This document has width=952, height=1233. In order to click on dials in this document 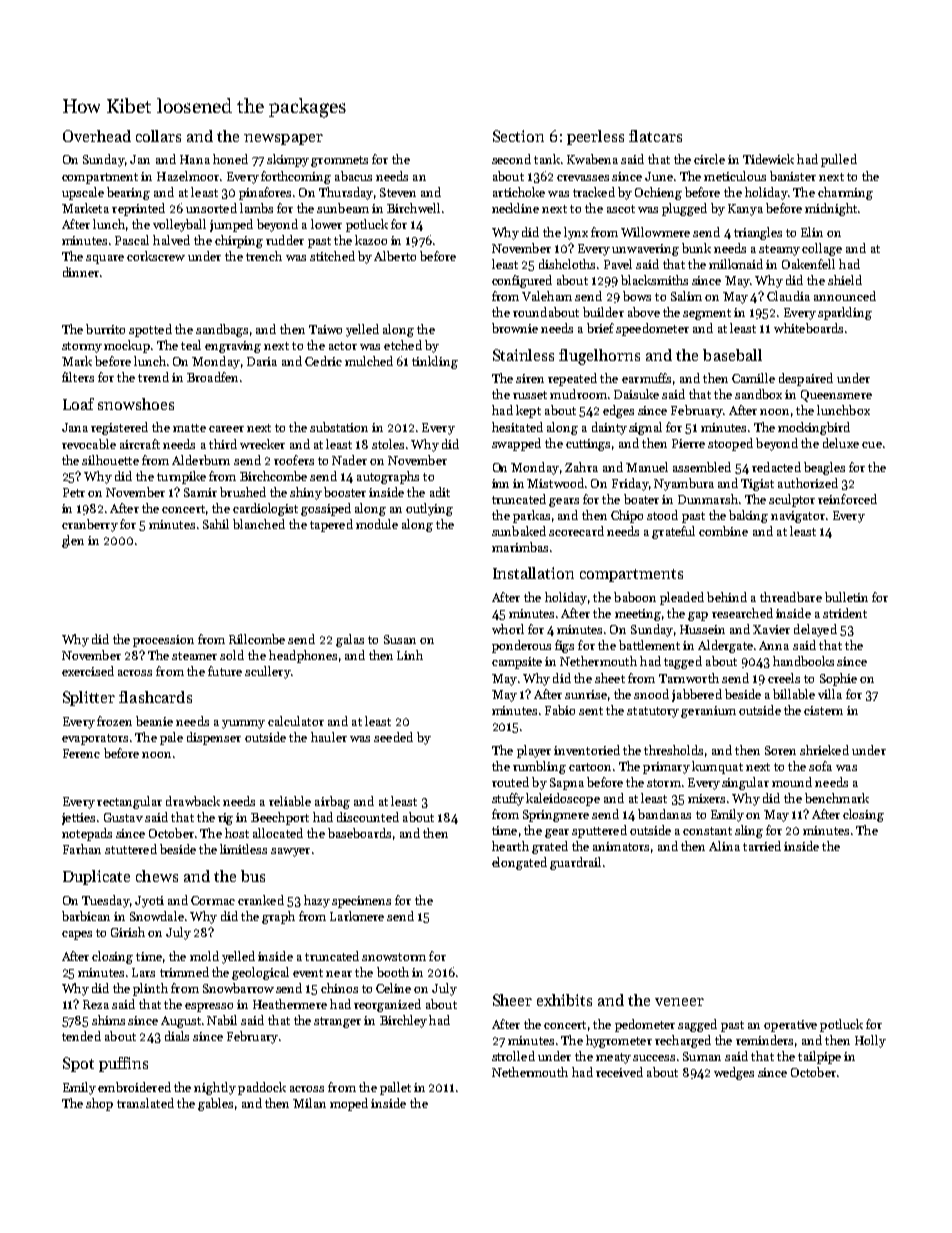, I will do `click(177, 1036)`.
